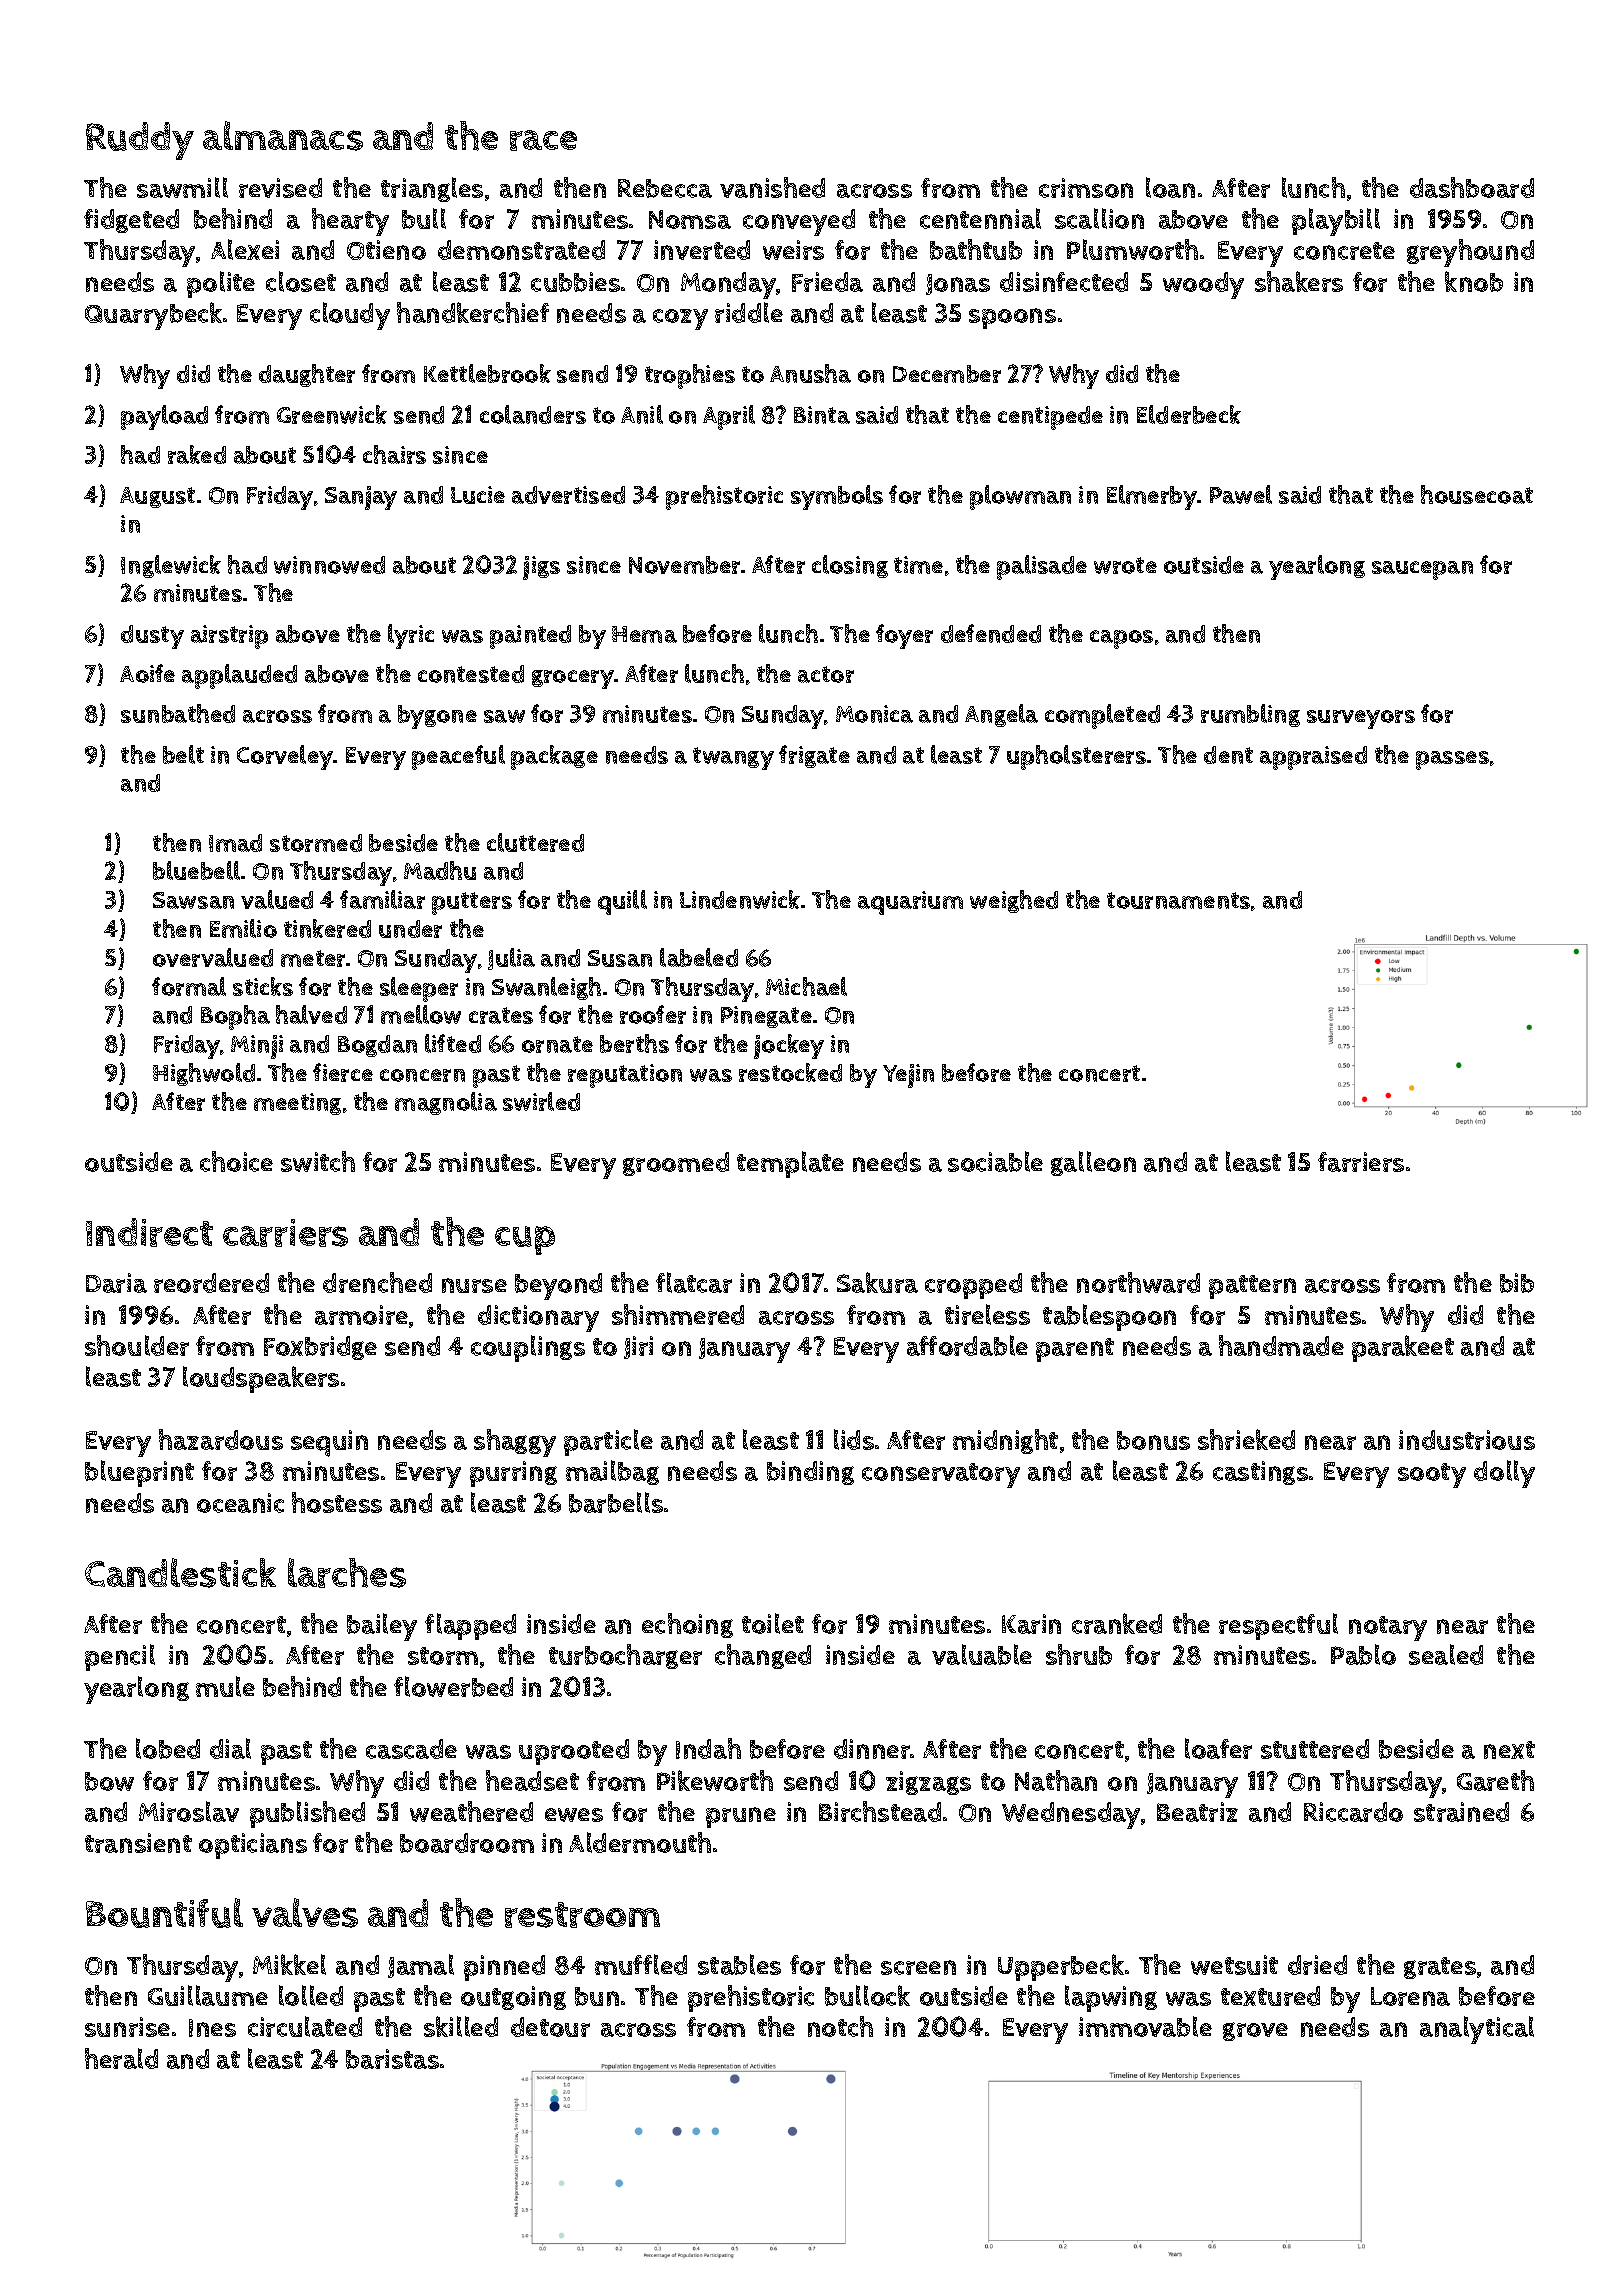  I want to click on sooty, so click(1432, 1475).
